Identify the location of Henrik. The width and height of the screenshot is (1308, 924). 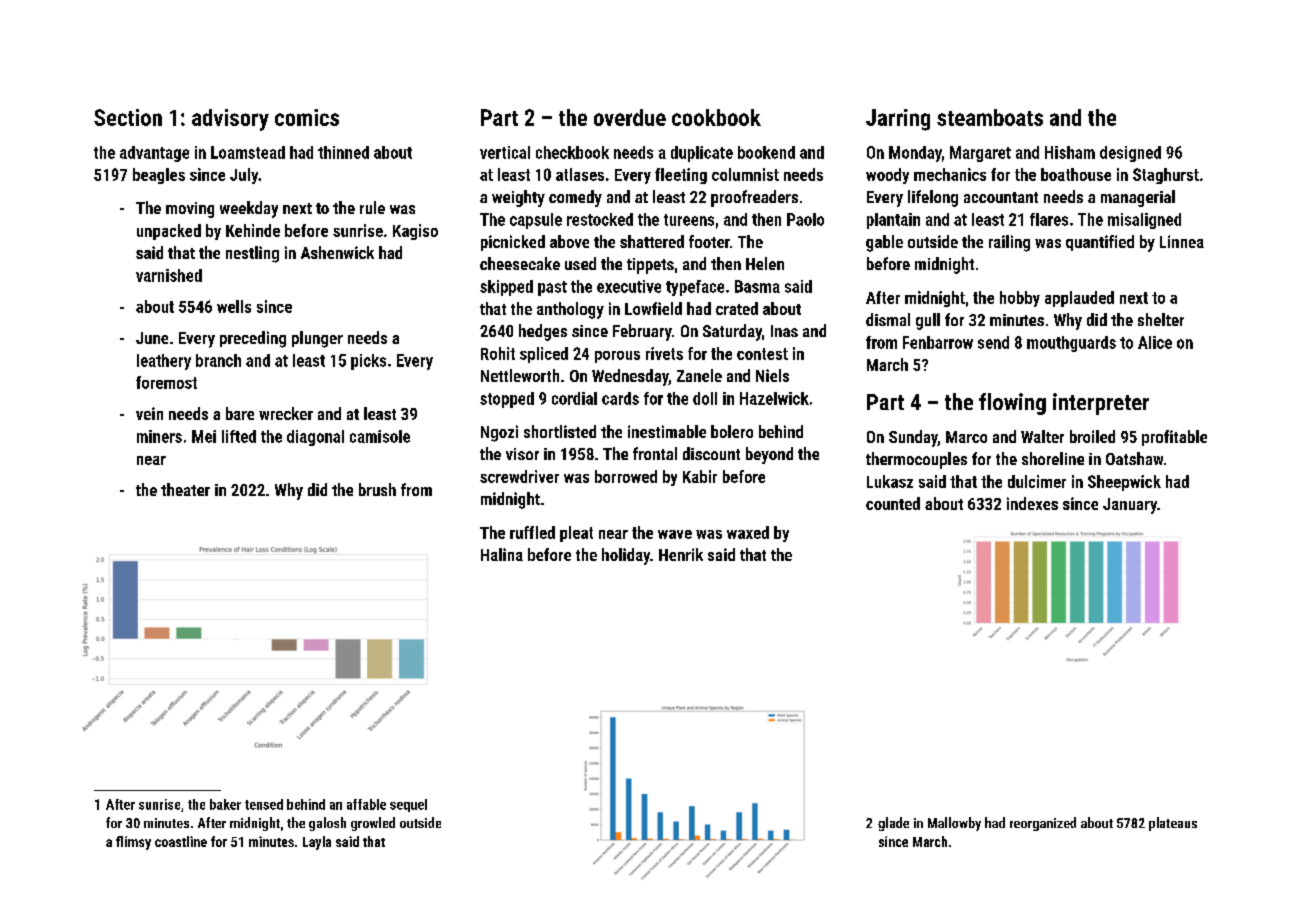
(681, 554).
